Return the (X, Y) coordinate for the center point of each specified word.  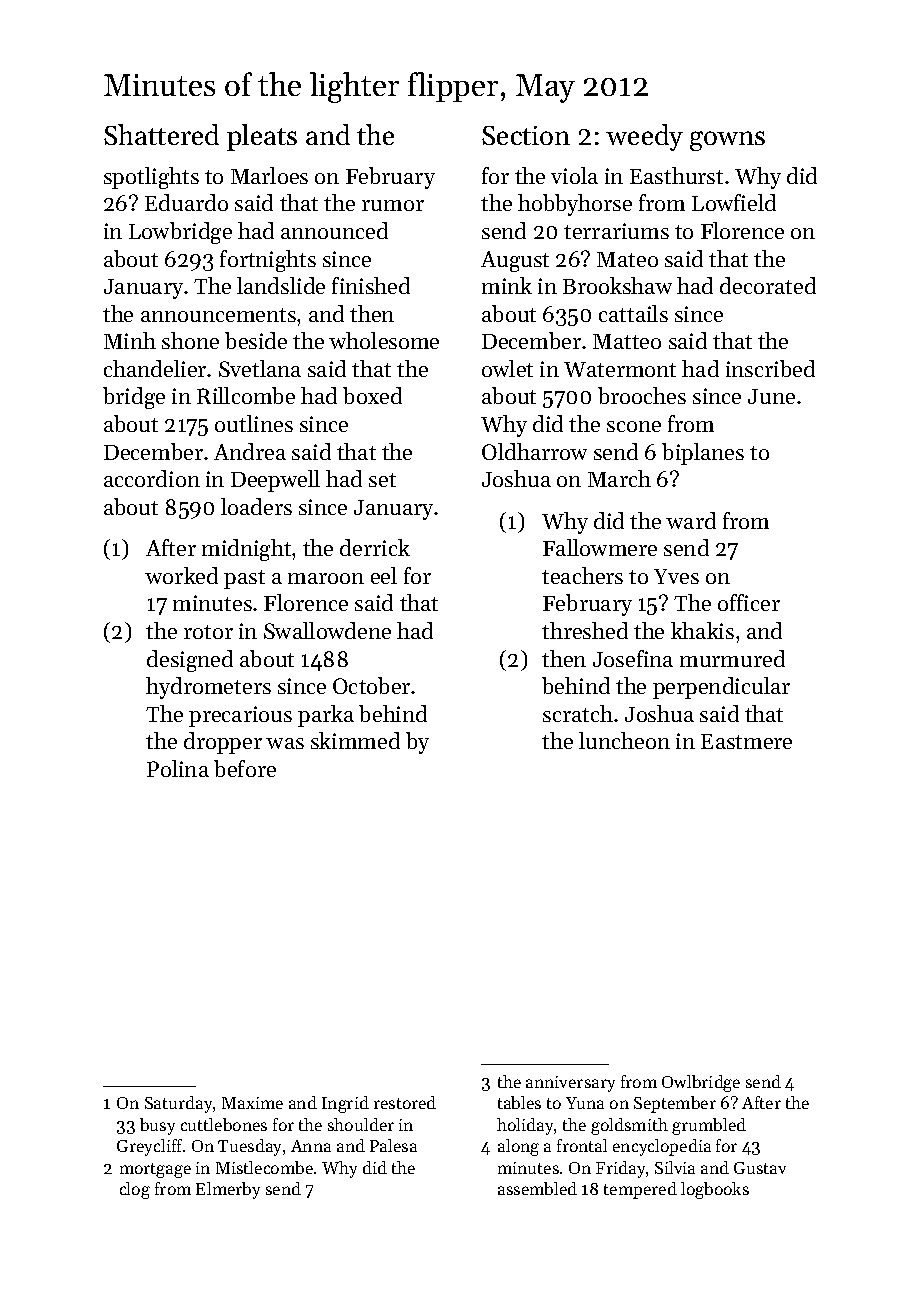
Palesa (393, 1145)
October (372, 685)
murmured (732, 658)
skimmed (355, 740)
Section (526, 135)
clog (135, 1190)
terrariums (616, 231)
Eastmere (746, 741)
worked (181, 575)
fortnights (268, 261)
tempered (640, 1190)
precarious (240, 716)
